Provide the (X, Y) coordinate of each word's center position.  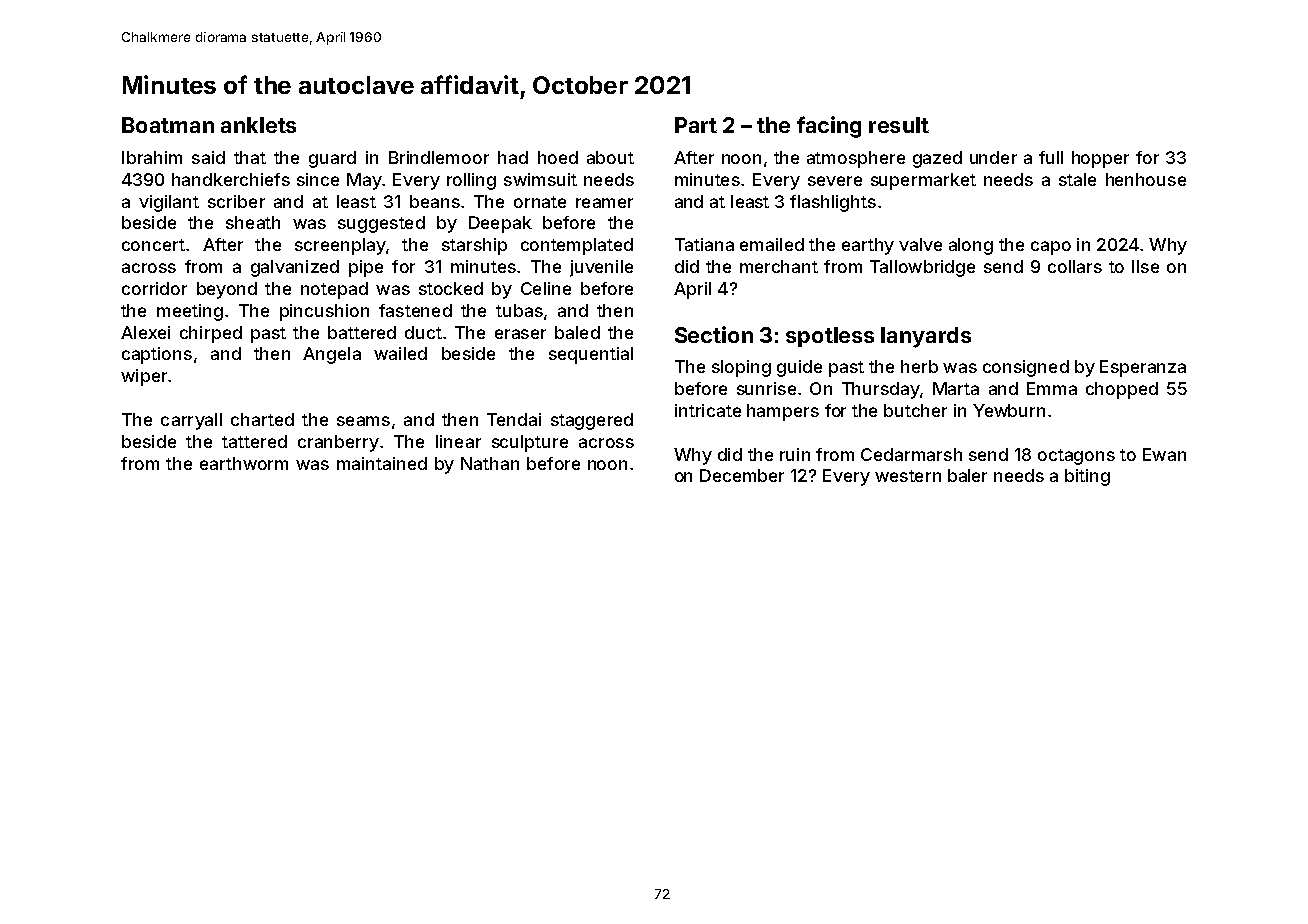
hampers (783, 412)
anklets (258, 125)
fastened (415, 310)
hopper (1100, 159)
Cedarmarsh (911, 454)
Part (696, 125)
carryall (191, 421)
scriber (236, 201)
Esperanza (1143, 368)
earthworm (244, 463)
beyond (227, 290)
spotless (830, 337)
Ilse (1145, 266)
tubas (519, 310)
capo (1051, 248)
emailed (772, 244)
